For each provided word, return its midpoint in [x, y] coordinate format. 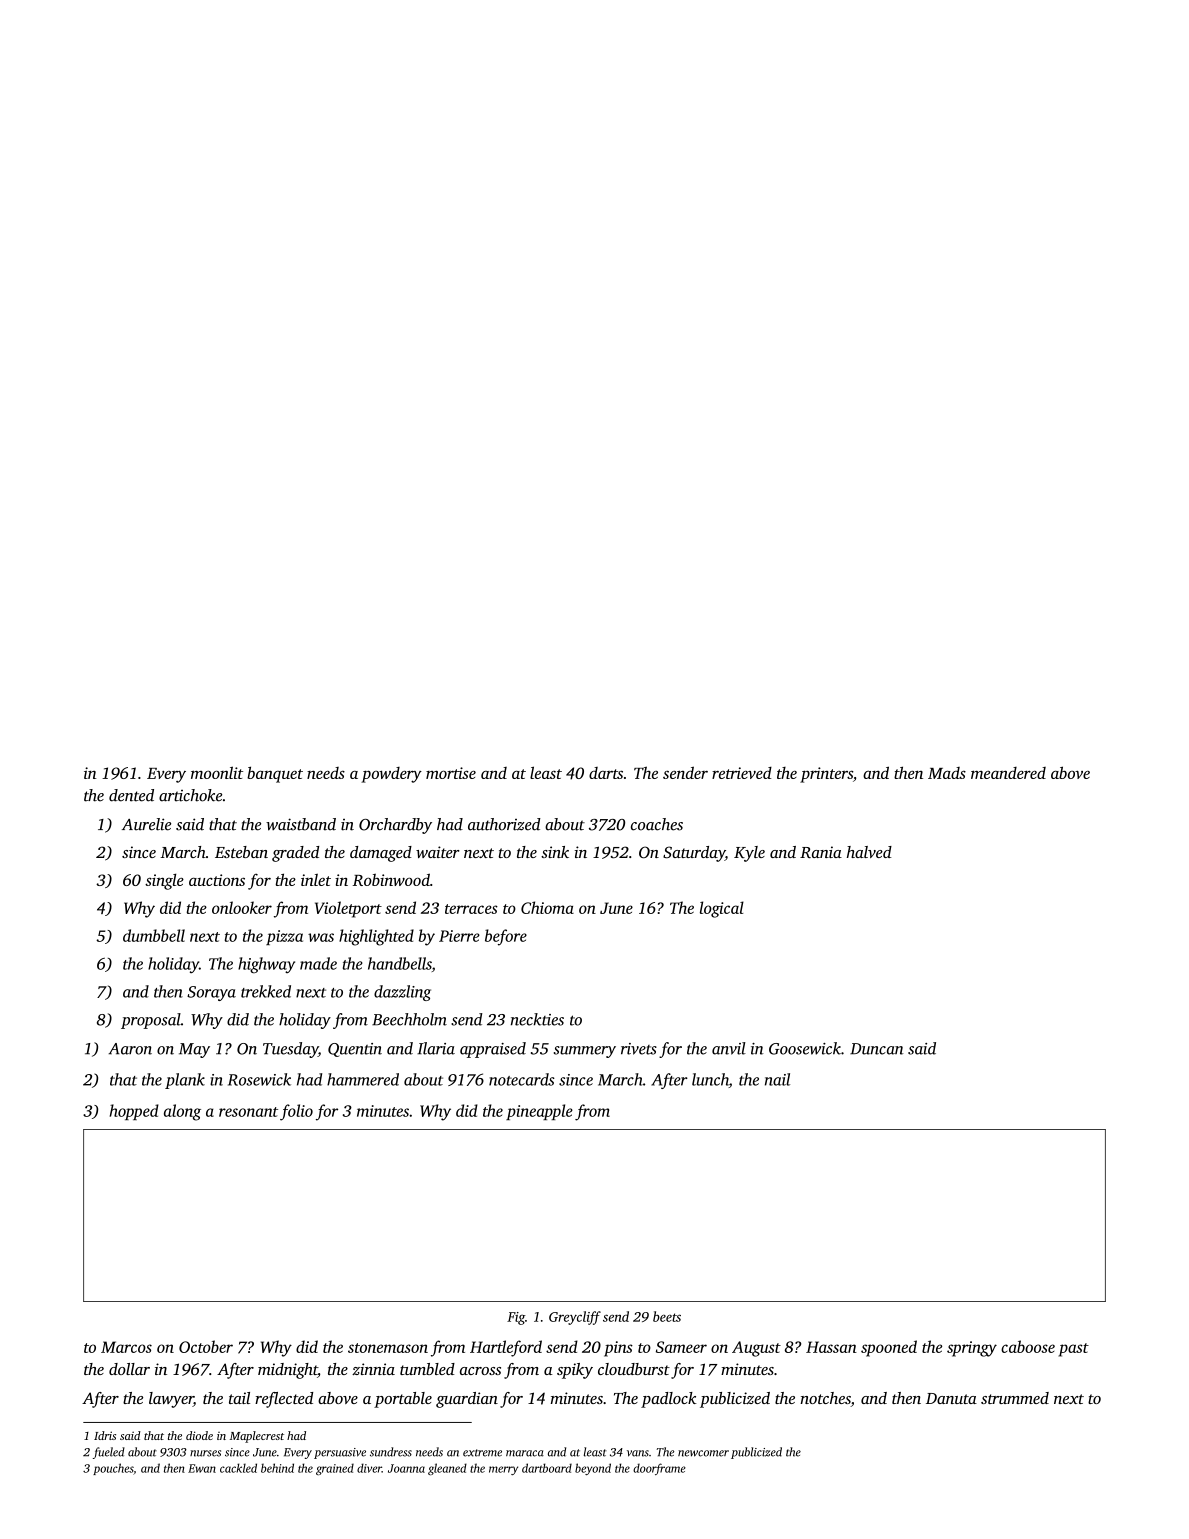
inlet [316, 880]
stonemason [388, 1348]
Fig [516, 1318]
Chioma [547, 907]
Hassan [831, 1347]
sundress [391, 1452]
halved [869, 852]
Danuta [951, 1398]
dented [131, 795]
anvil [729, 1048]
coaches [657, 824]
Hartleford [506, 1348]
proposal [151, 1021]
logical [722, 909]
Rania [821, 852]
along [182, 1112]
